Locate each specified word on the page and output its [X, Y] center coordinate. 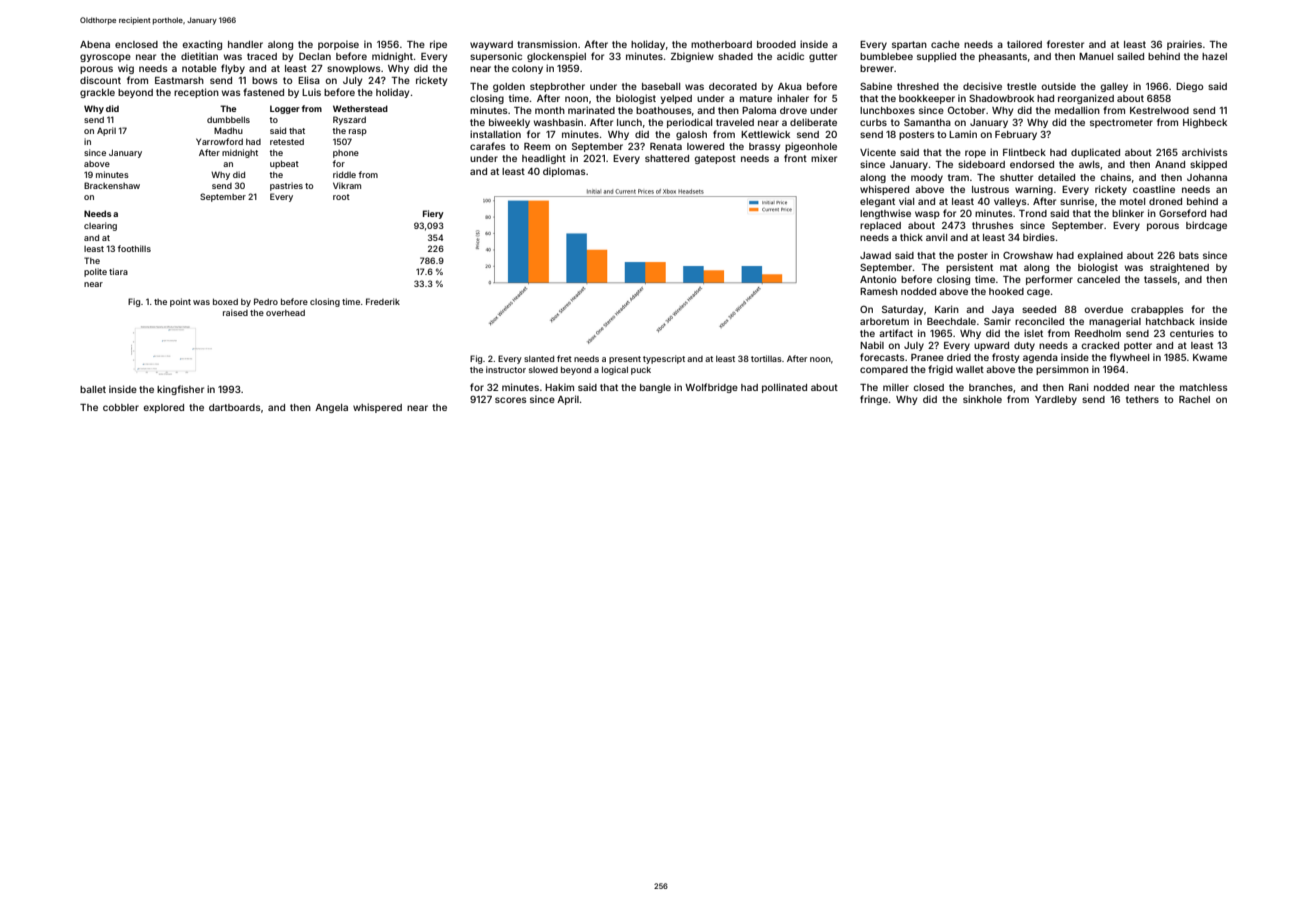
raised [235, 312]
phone [346, 154]
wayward [491, 45]
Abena [95, 44]
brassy [764, 147]
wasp [927, 215]
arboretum [884, 321]
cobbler [121, 407]
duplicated [1095, 153]
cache [945, 44]
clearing [100, 226]
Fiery [433, 214]
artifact [896, 333]
